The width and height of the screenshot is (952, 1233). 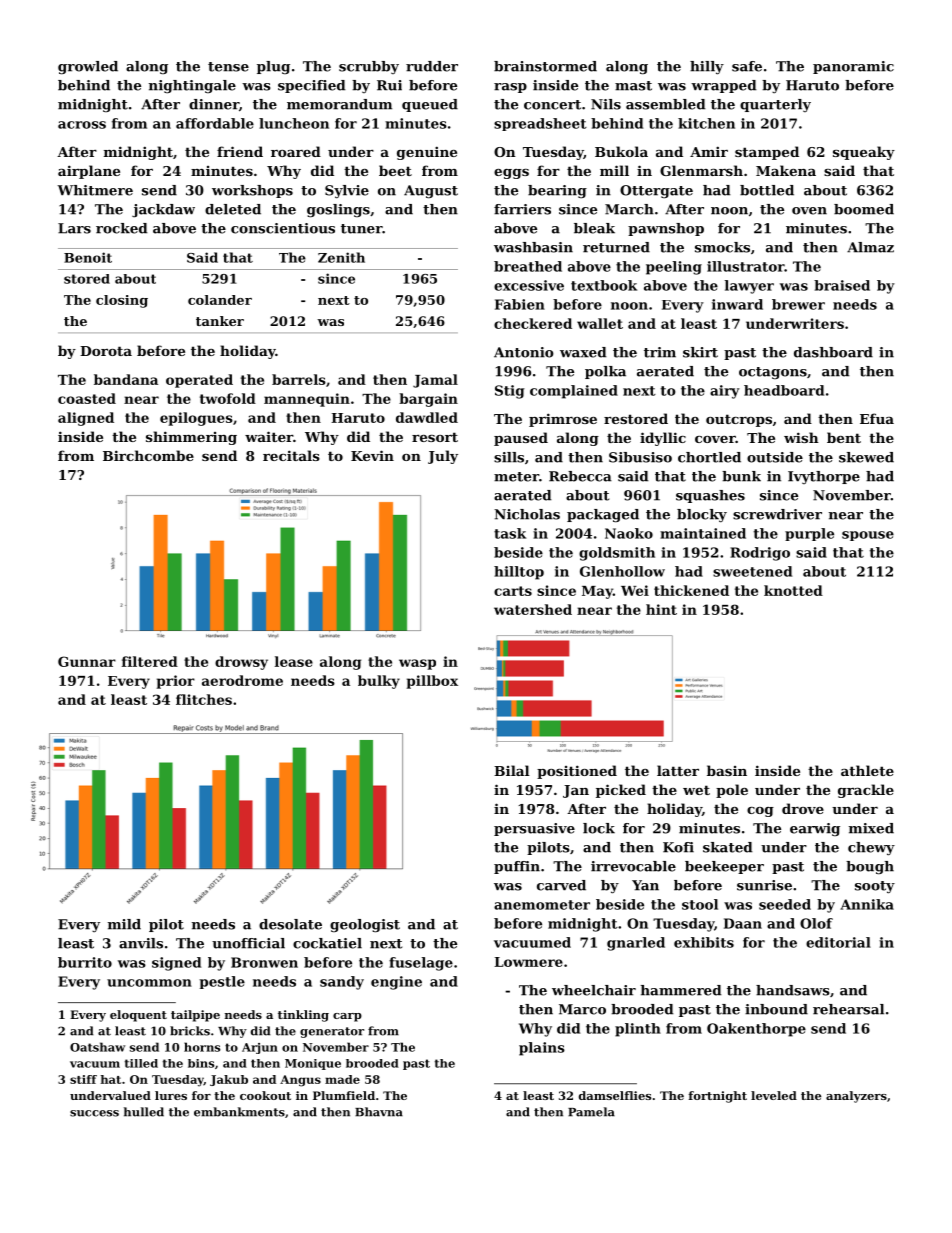 What do you see at coordinates (848, 1009) in the screenshot?
I see `rehearsal` at bounding box center [848, 1009].
